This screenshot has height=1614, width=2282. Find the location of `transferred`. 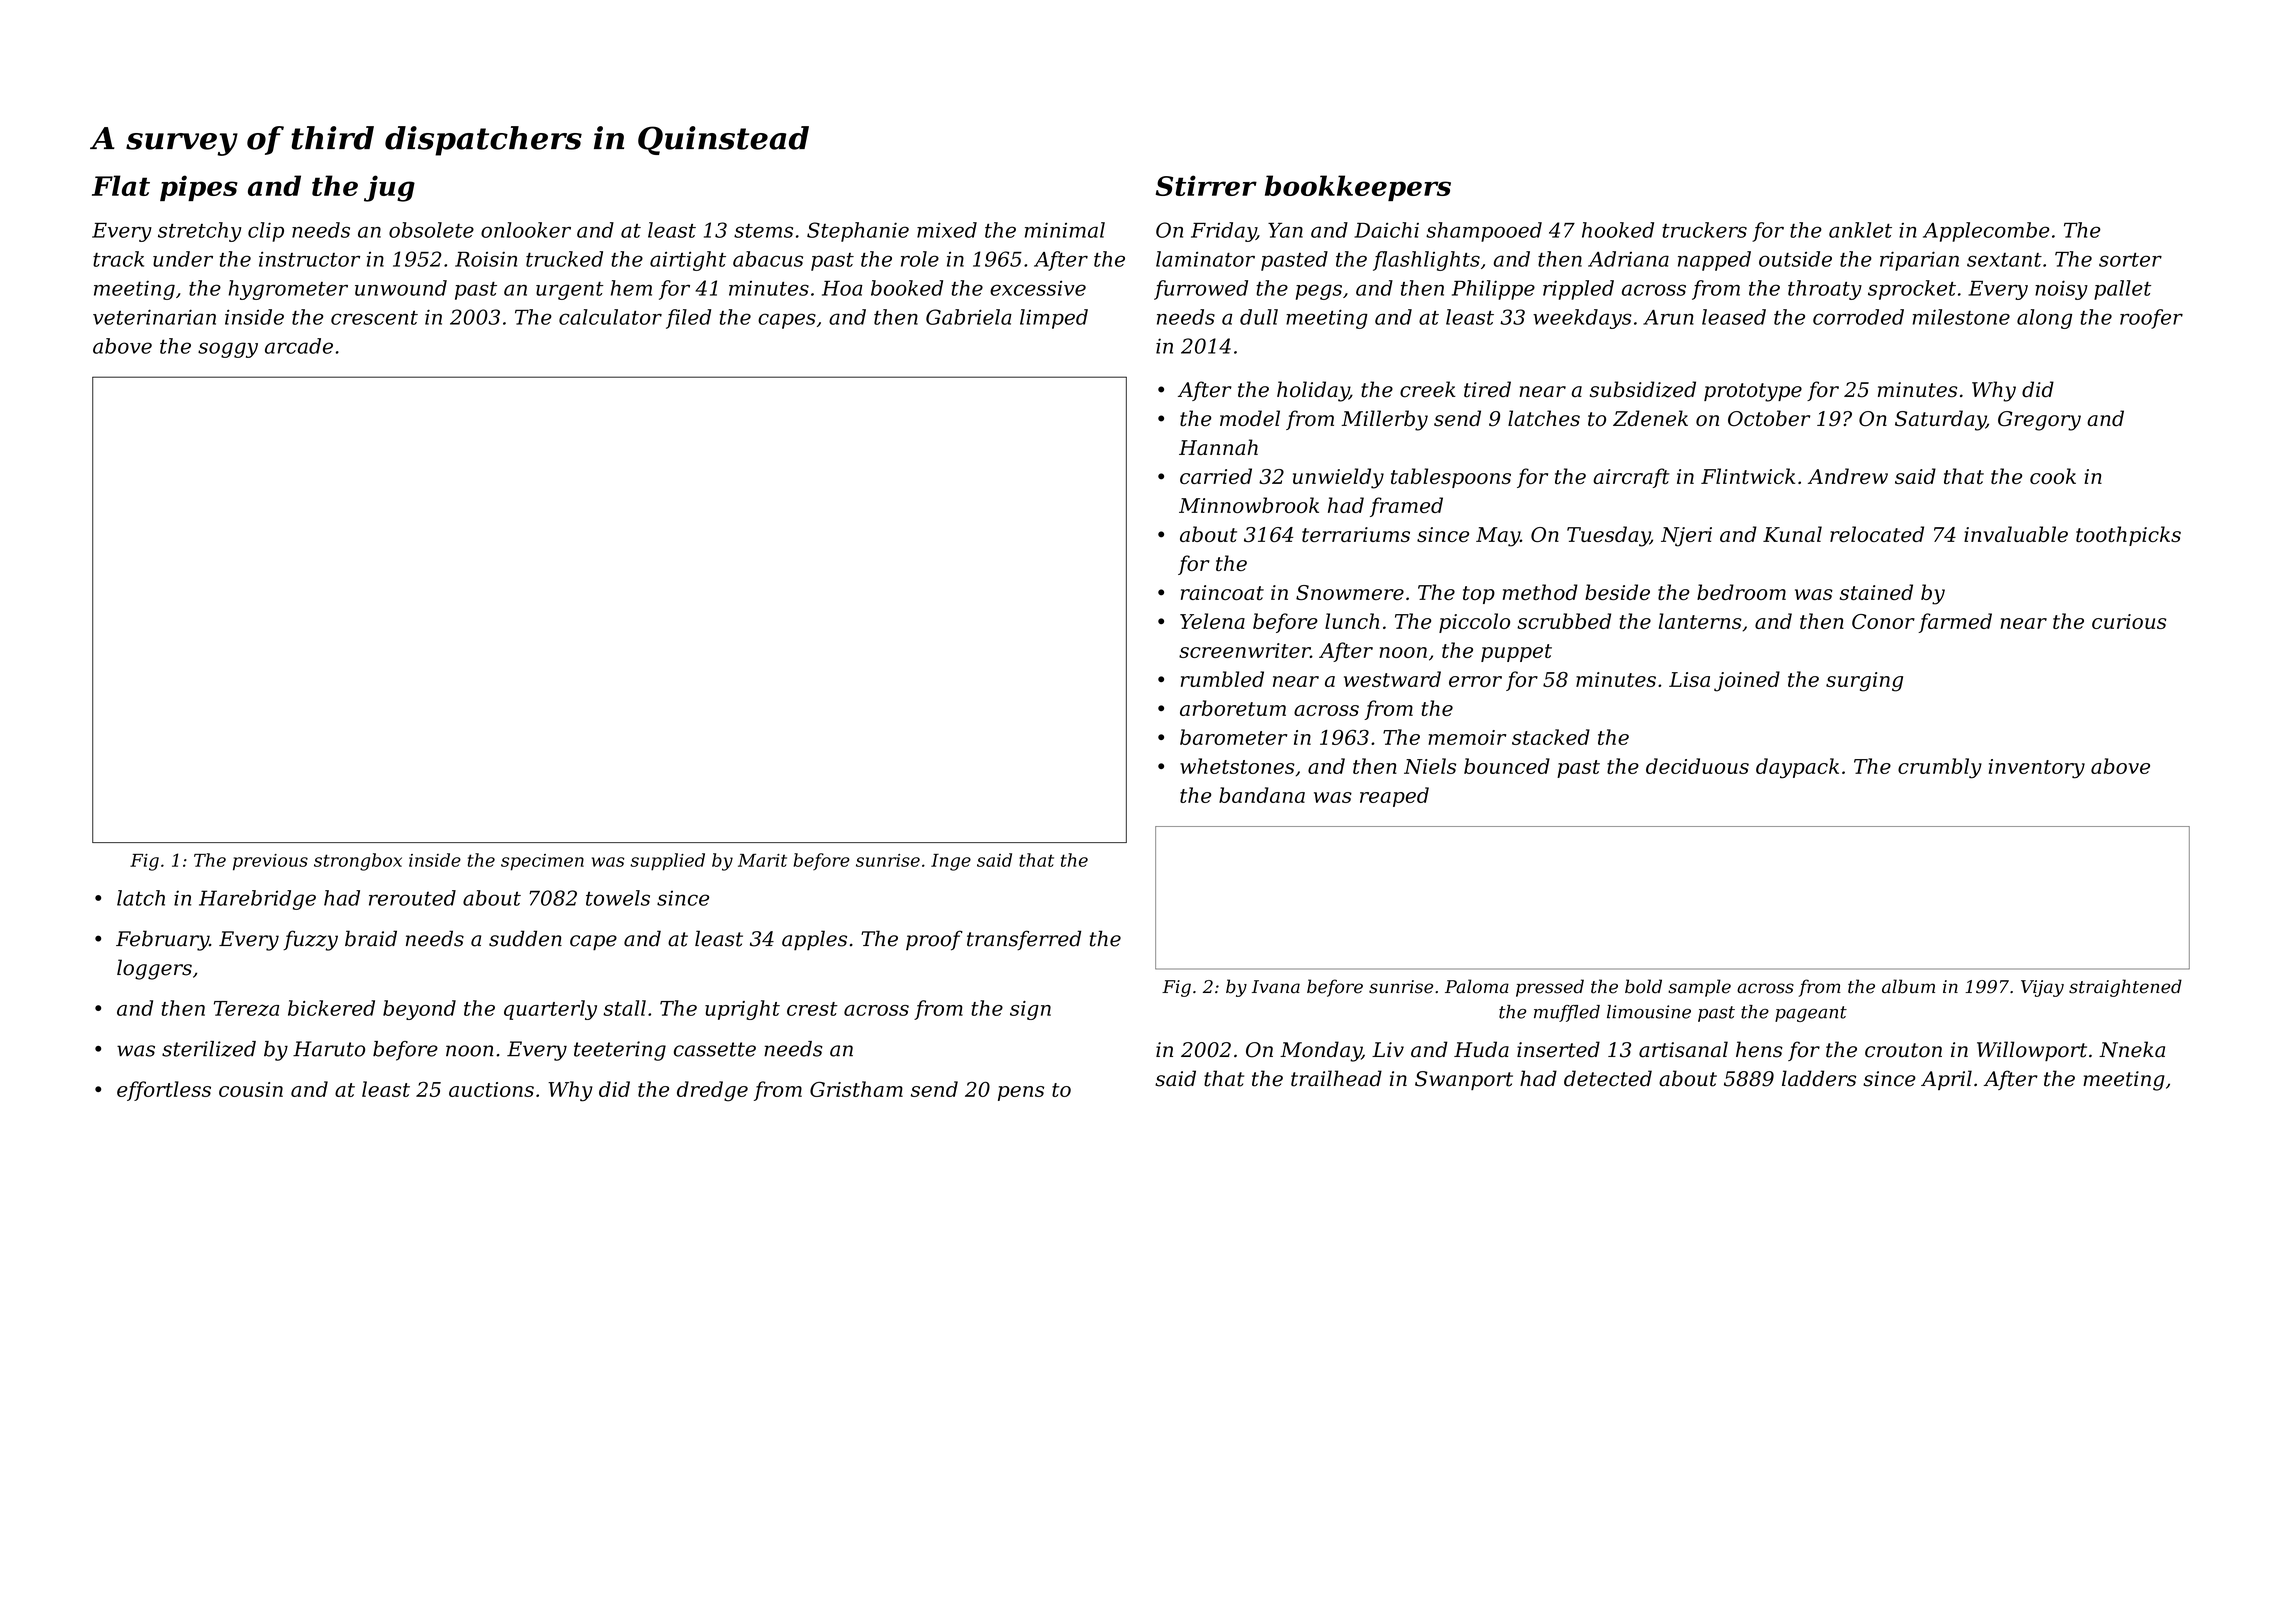

transferred is located at coordinates (1024, 940).
